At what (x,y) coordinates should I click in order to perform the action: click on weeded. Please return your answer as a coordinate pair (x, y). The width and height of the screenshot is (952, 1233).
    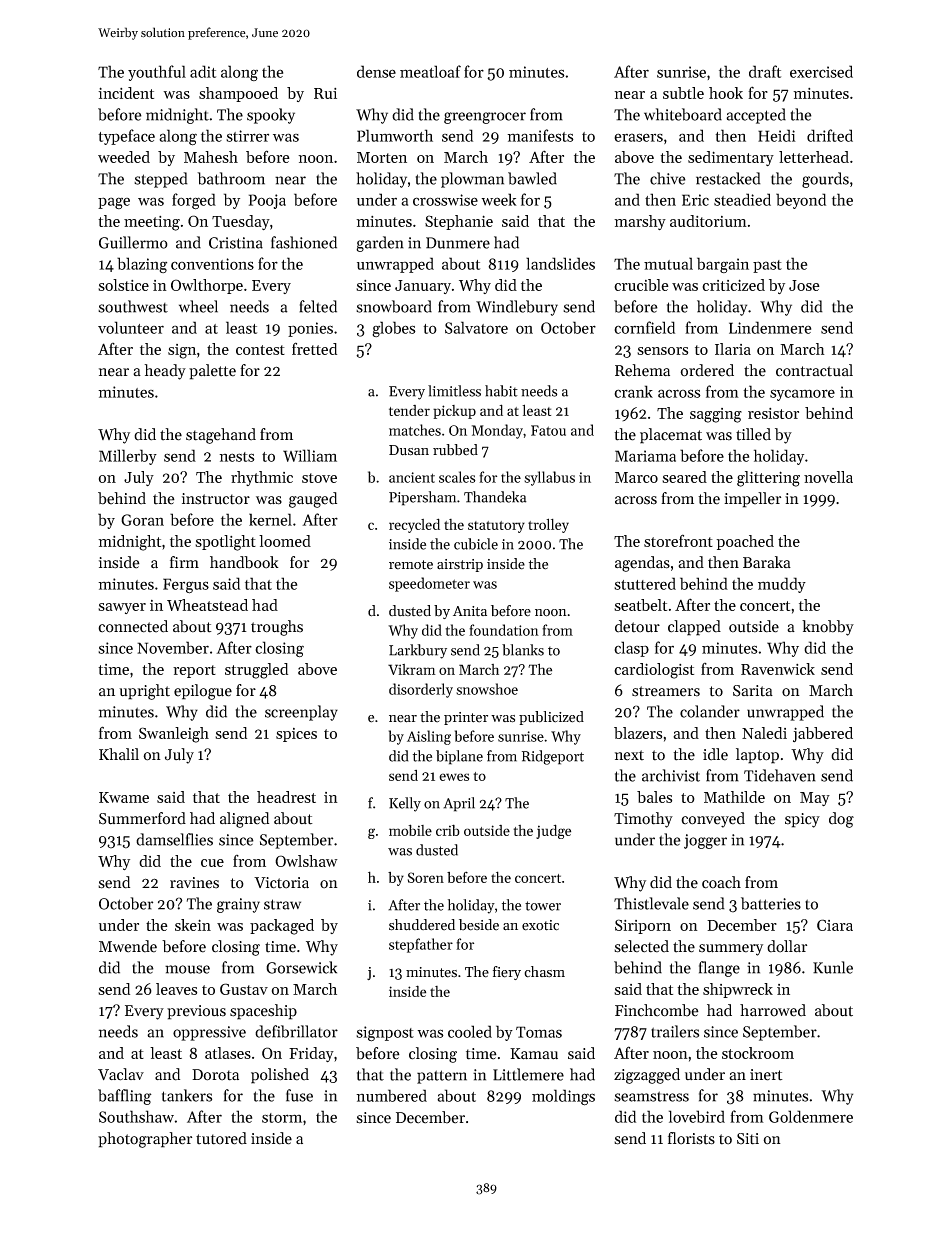
    Looking at the image, I should click on (124, 157).
